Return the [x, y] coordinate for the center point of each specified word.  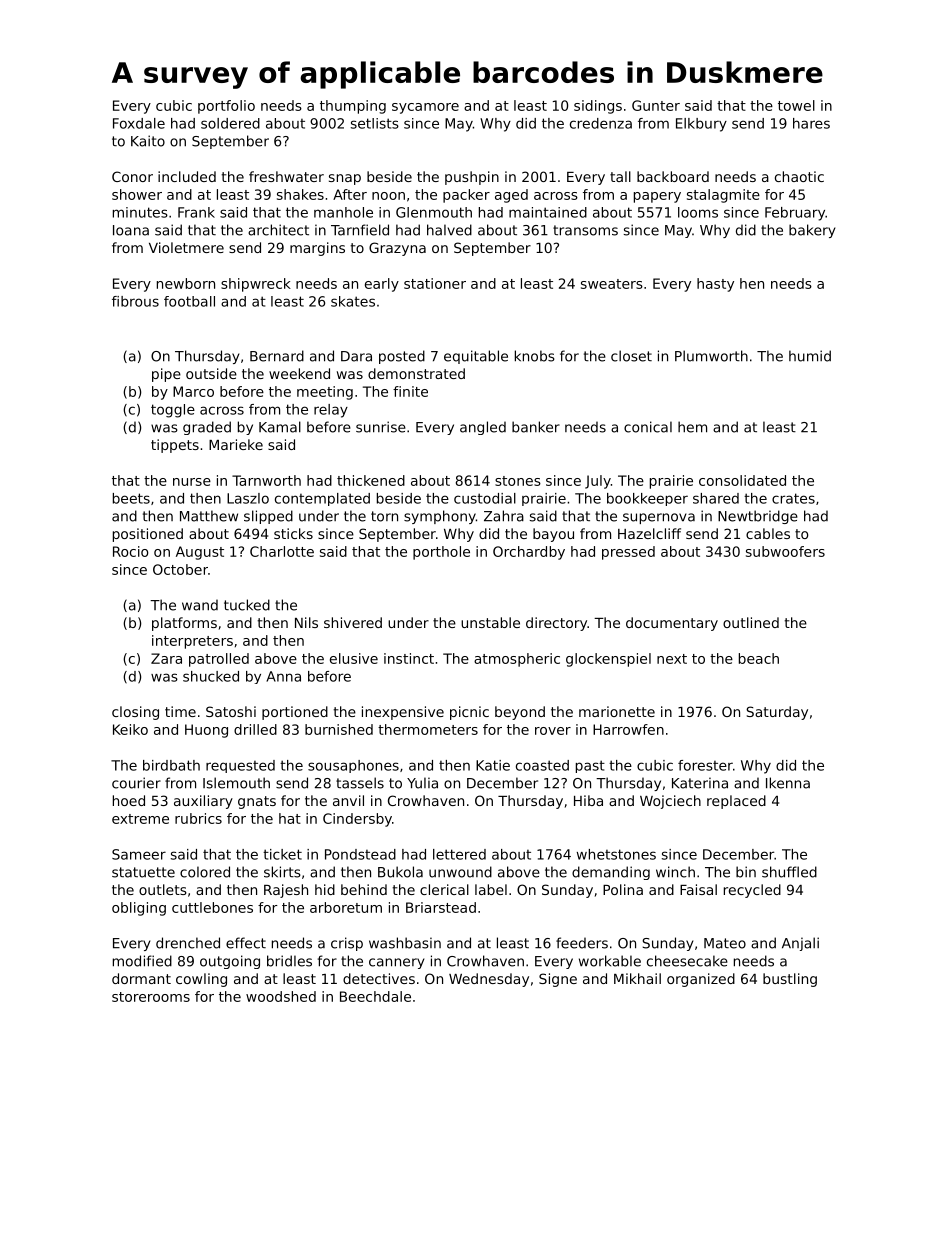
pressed [628, 553]
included [187, 176]
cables [768, 533]
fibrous [135, 301]
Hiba [588, 800]
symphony [440, 517]
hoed [129, 800]
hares [811, 123]
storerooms [151, 997]
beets [131, 498]
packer [466, 196]
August [200, 553]
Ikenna [788, 783]
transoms [585, 230]
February [795, 214]
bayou [553, 535]
